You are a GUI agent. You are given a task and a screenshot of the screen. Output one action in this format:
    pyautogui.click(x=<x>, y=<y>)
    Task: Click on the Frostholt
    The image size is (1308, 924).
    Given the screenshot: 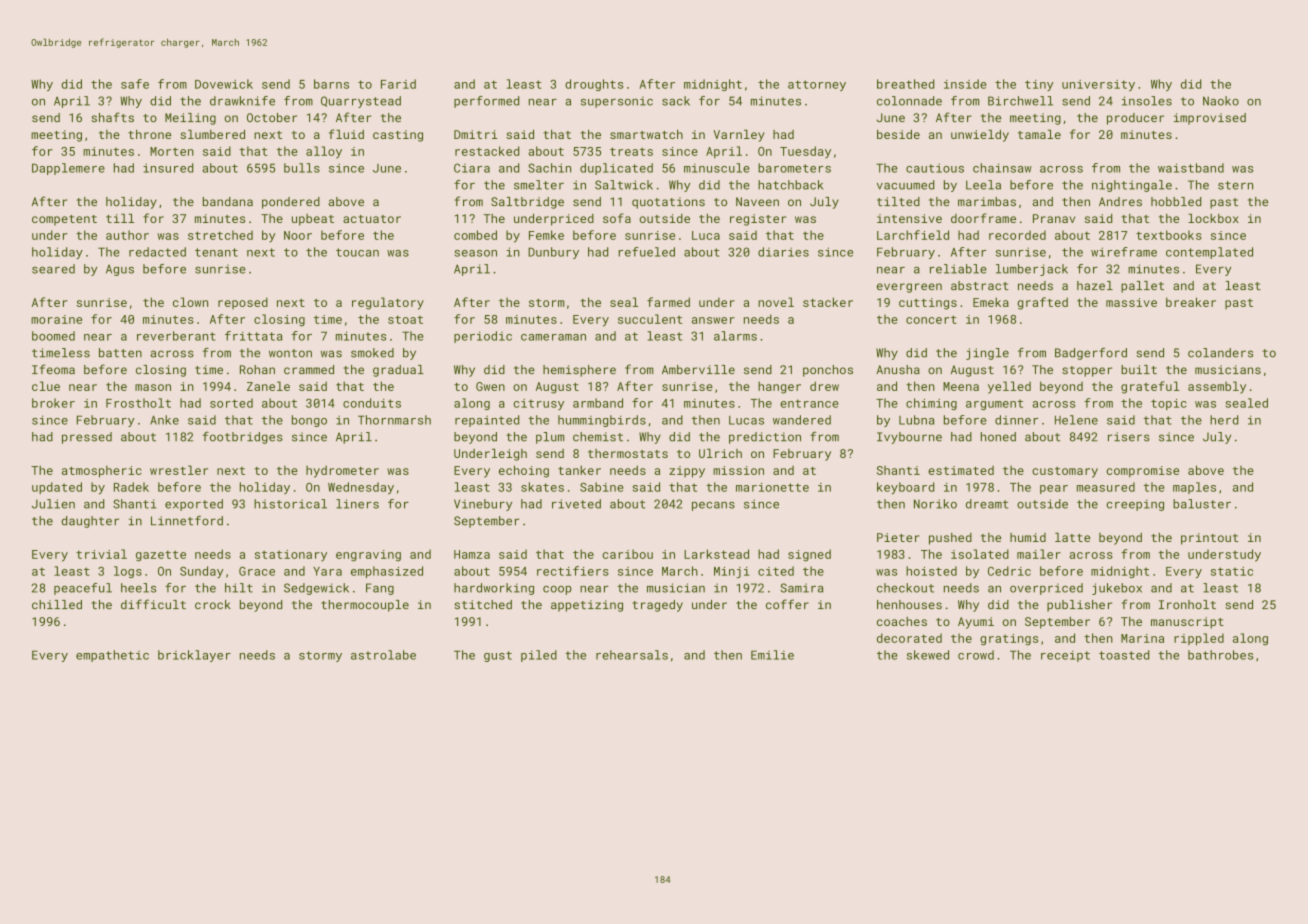 What is the action you would take?
    pyautogui.click(x=138, y=403)
